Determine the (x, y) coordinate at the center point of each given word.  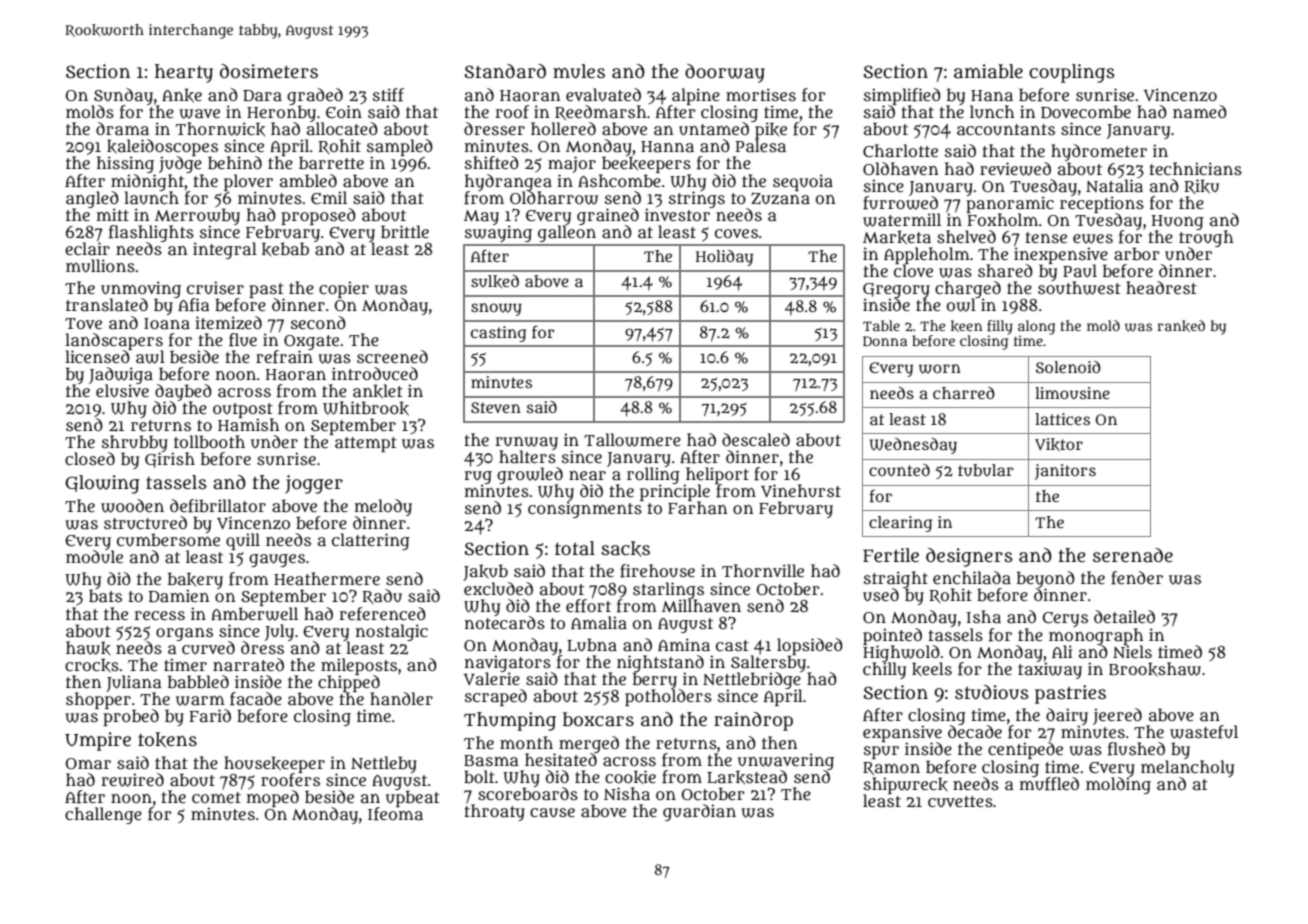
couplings (1072, 73)
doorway (725, 73)
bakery (195, 581)
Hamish (248, 424)
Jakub (485, 572)
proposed (318, 216)
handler (401, 698)
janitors (1065, 472)
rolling (653, 475)
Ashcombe (619, 180)
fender (1137, 578)
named (1200, 111)
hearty (184, 73)
